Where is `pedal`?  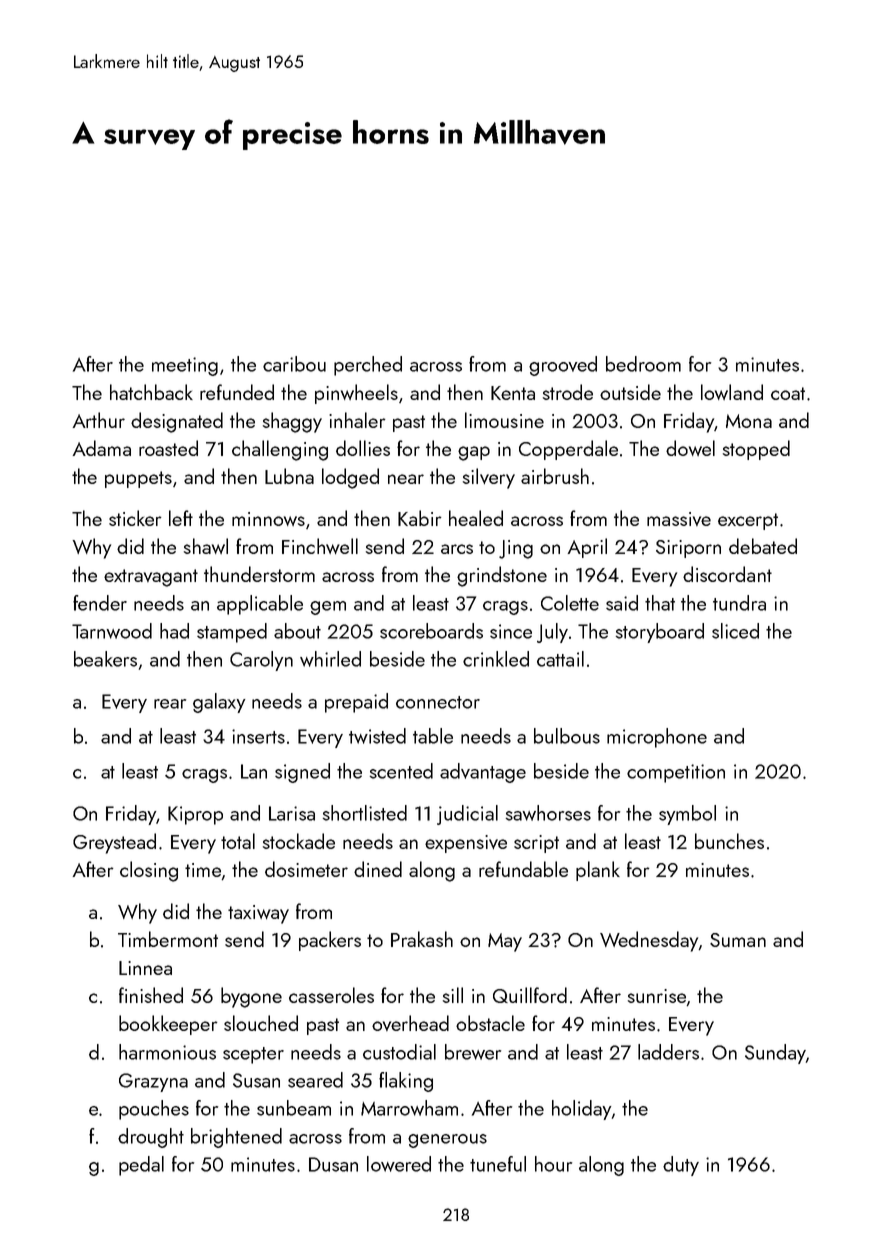
pedal is located at coordinates (141, 1166).
